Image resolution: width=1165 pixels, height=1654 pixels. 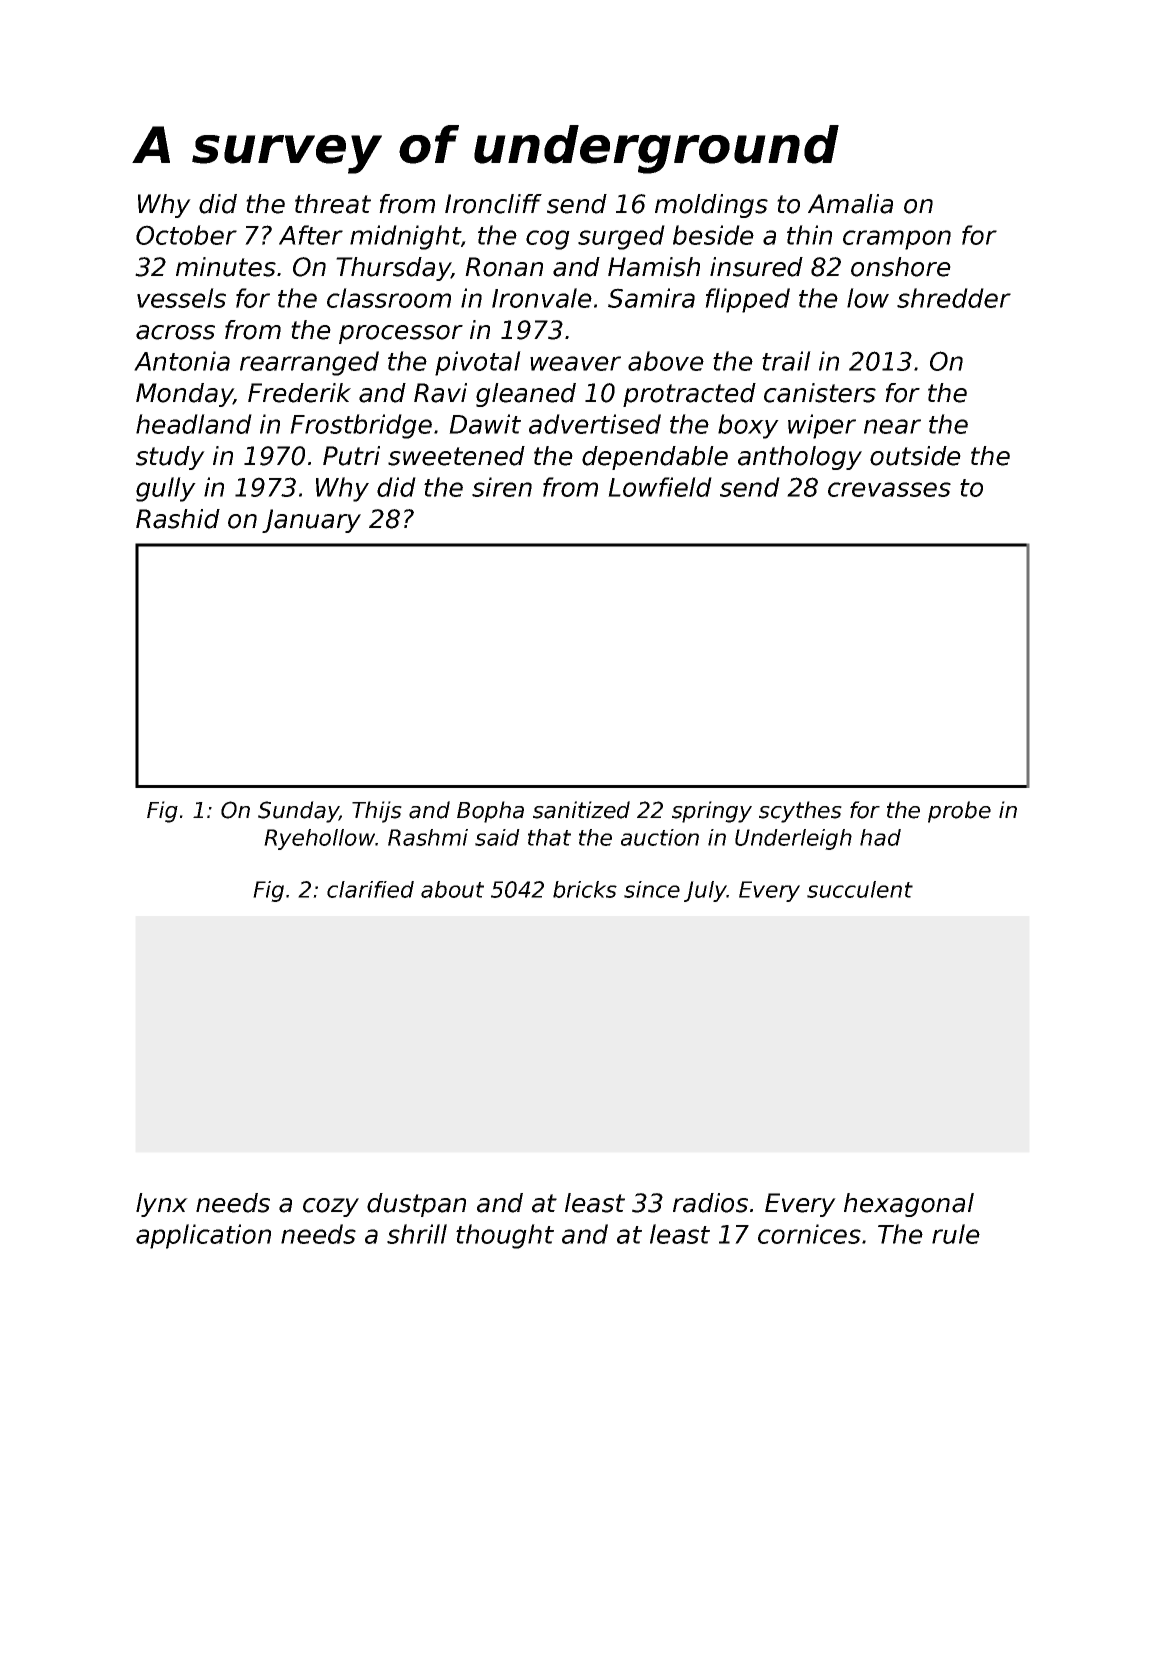 I want to click on Lowfield, so click(x=660, y=487).
